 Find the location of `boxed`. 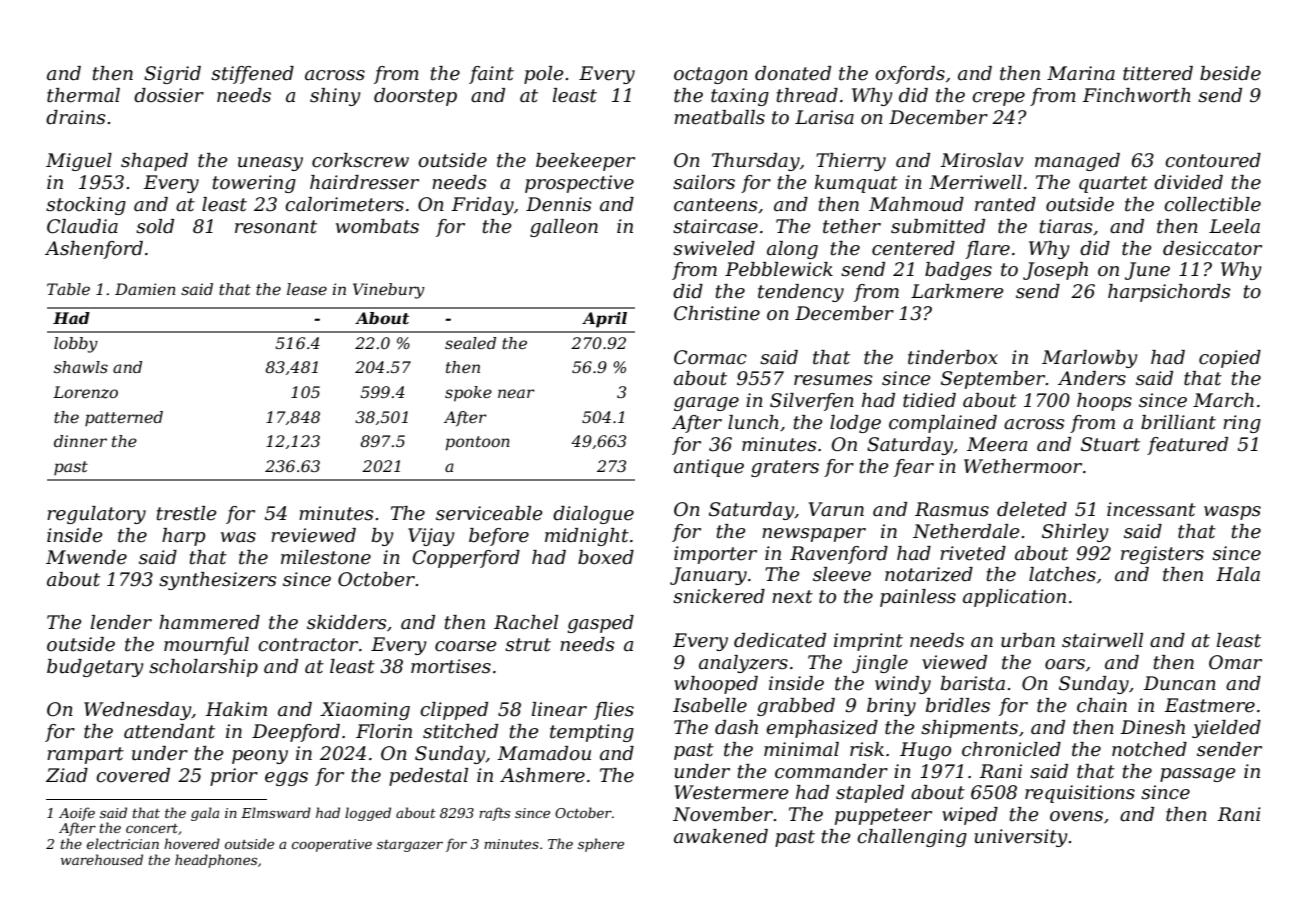

boxed is located at coordinates (606, 557).
